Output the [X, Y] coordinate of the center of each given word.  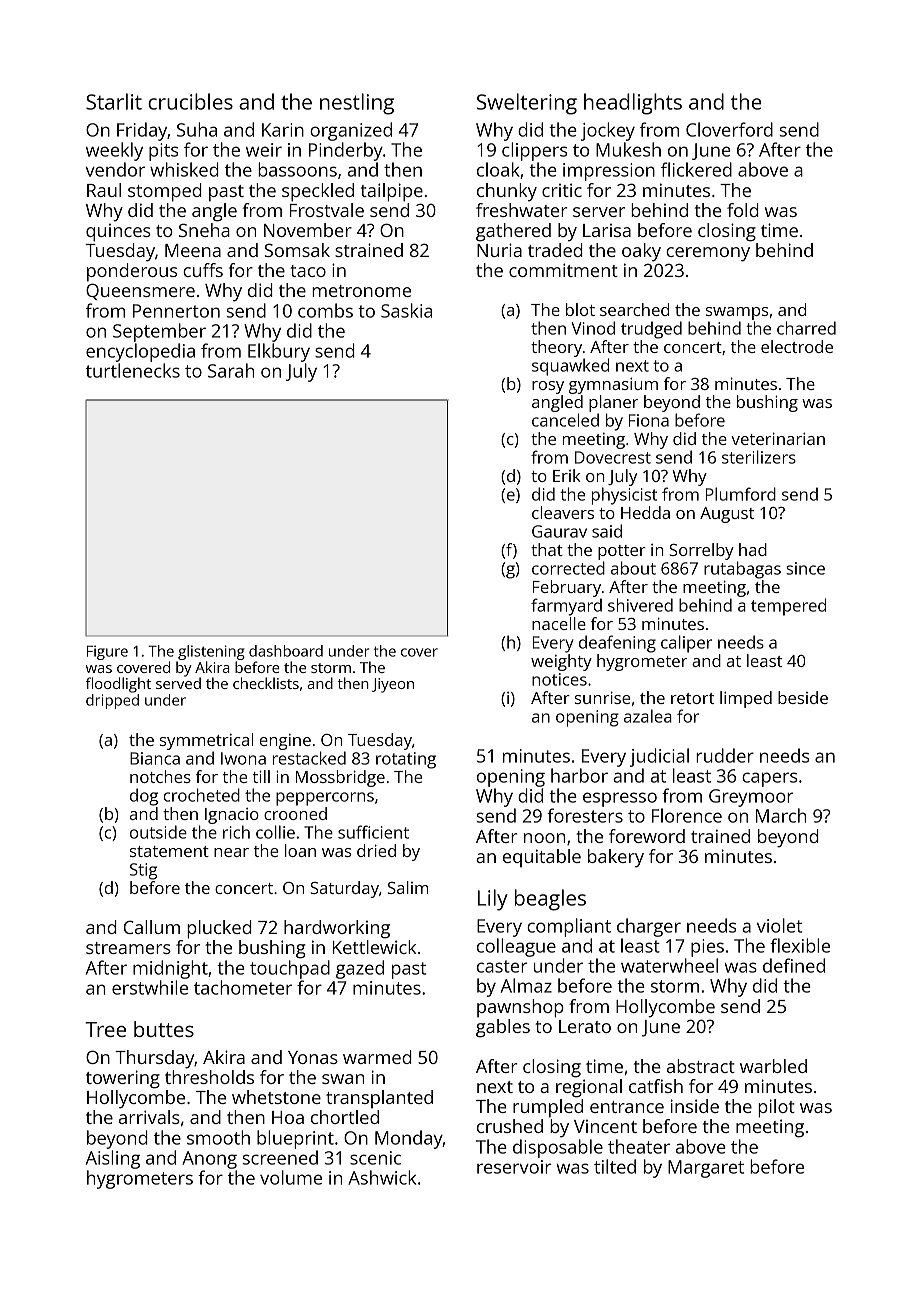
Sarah [231, 370]
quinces [118, 233]
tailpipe [392, 192]
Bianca [155, 758]
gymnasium [613, 385]
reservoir [514, 1167]
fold [743, 210]
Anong [209, 1160]
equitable [542, 858]
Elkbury [279, 352]
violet [779, 925]
